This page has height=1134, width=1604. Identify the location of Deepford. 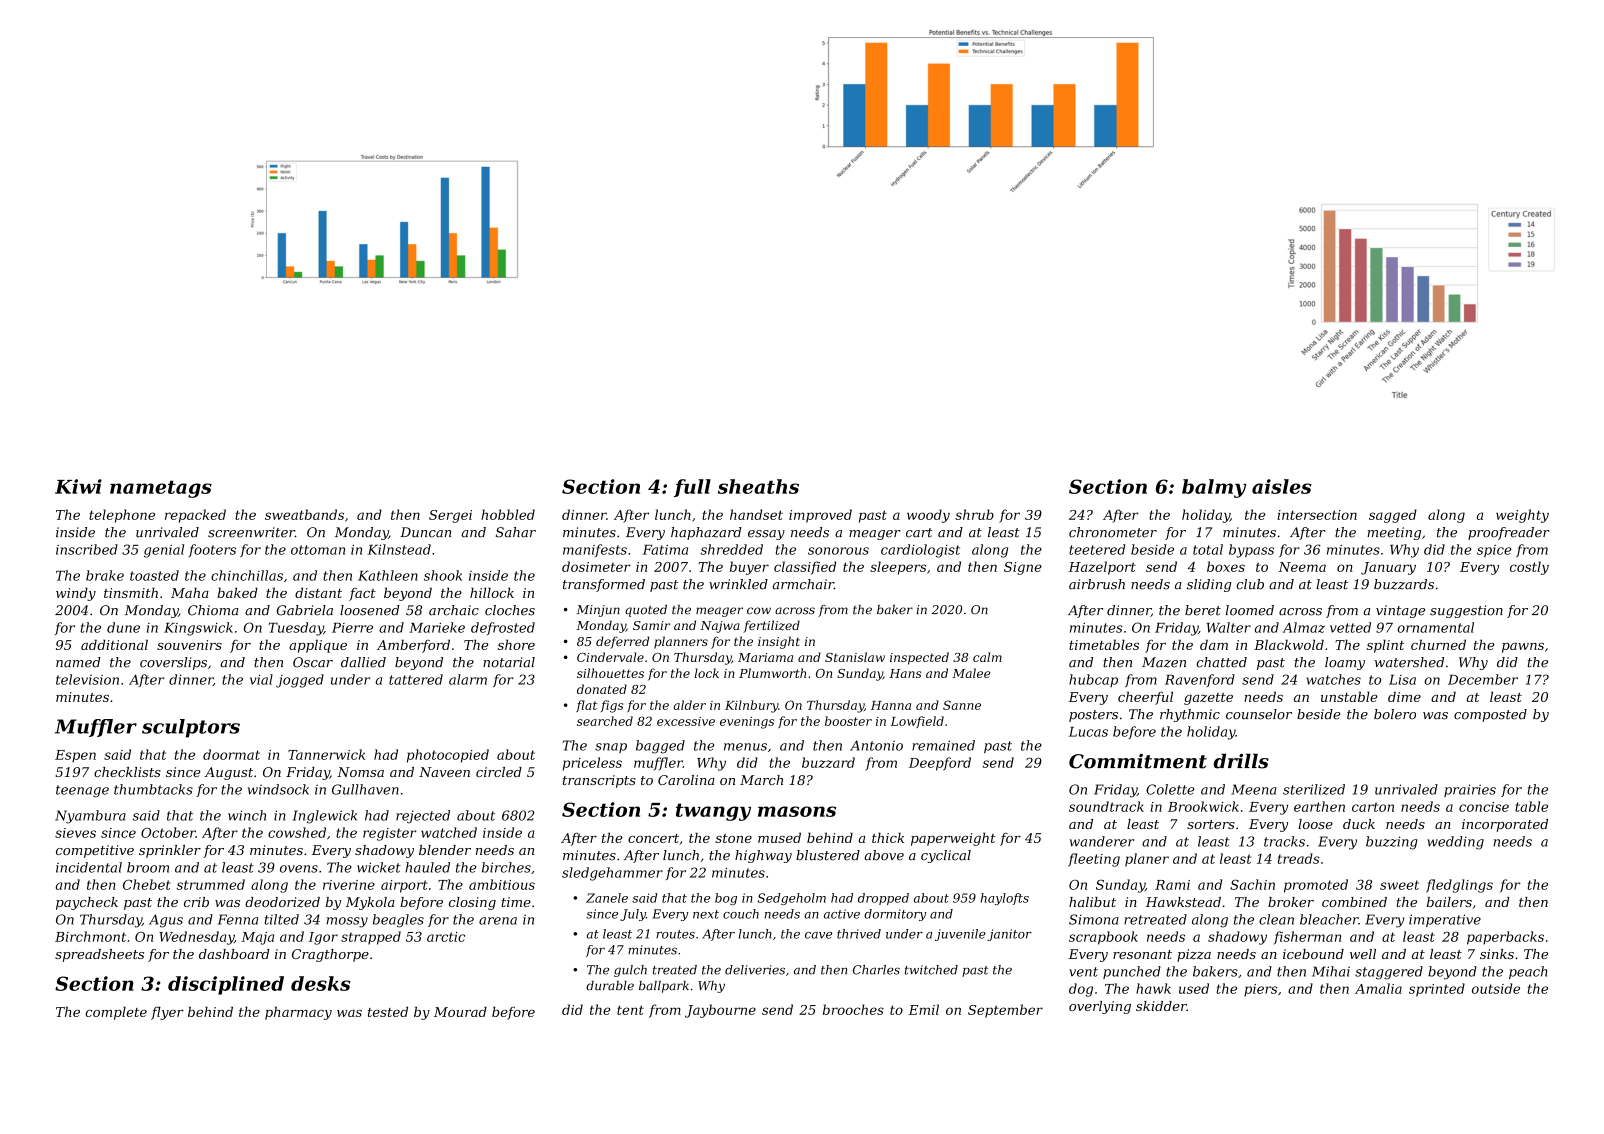
(940, 764).
